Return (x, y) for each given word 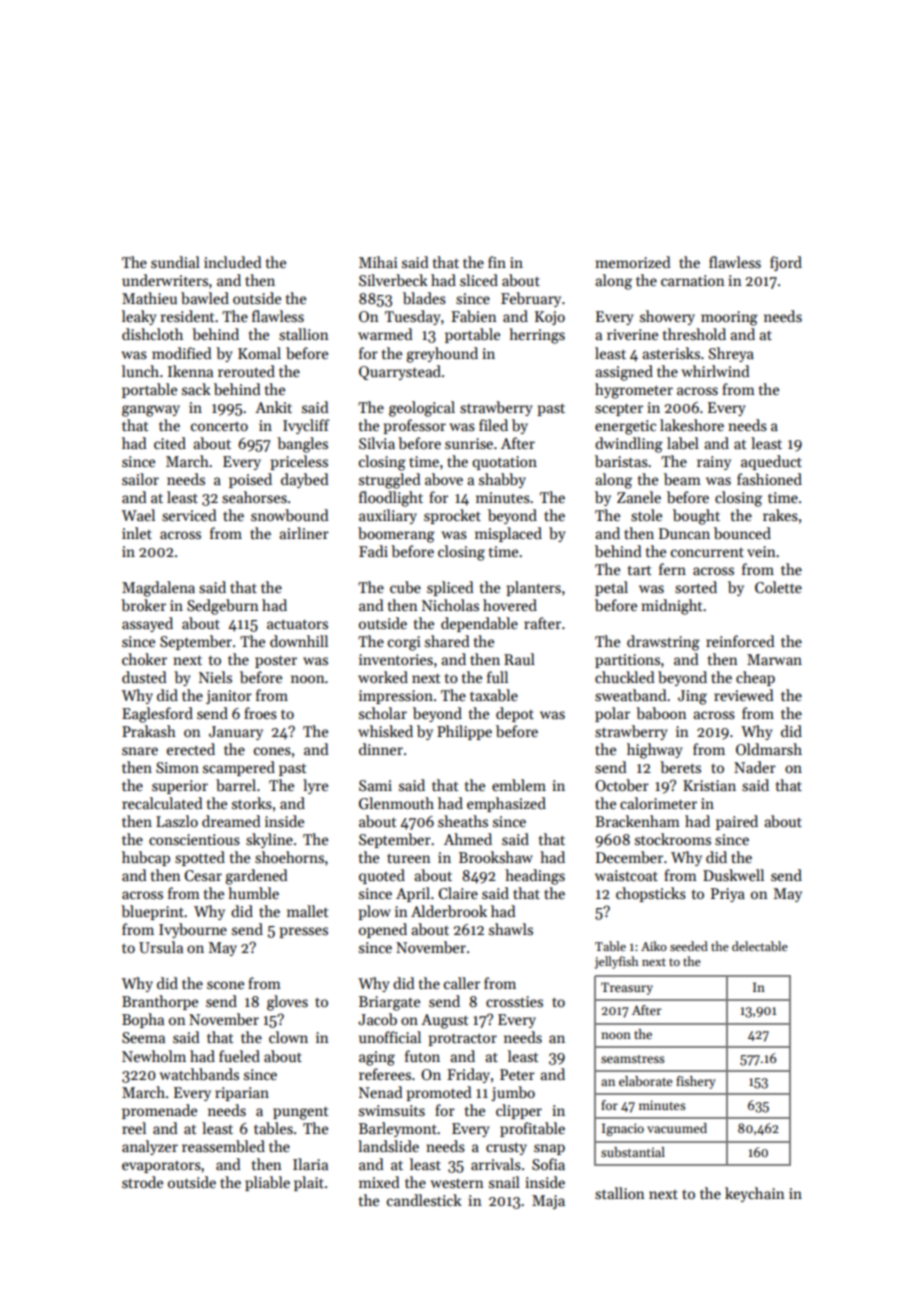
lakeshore (692, 425)
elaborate (645, 1081)
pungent (301, 1113)
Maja (548, 1202)
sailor (140, 479)
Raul (519, 659)
